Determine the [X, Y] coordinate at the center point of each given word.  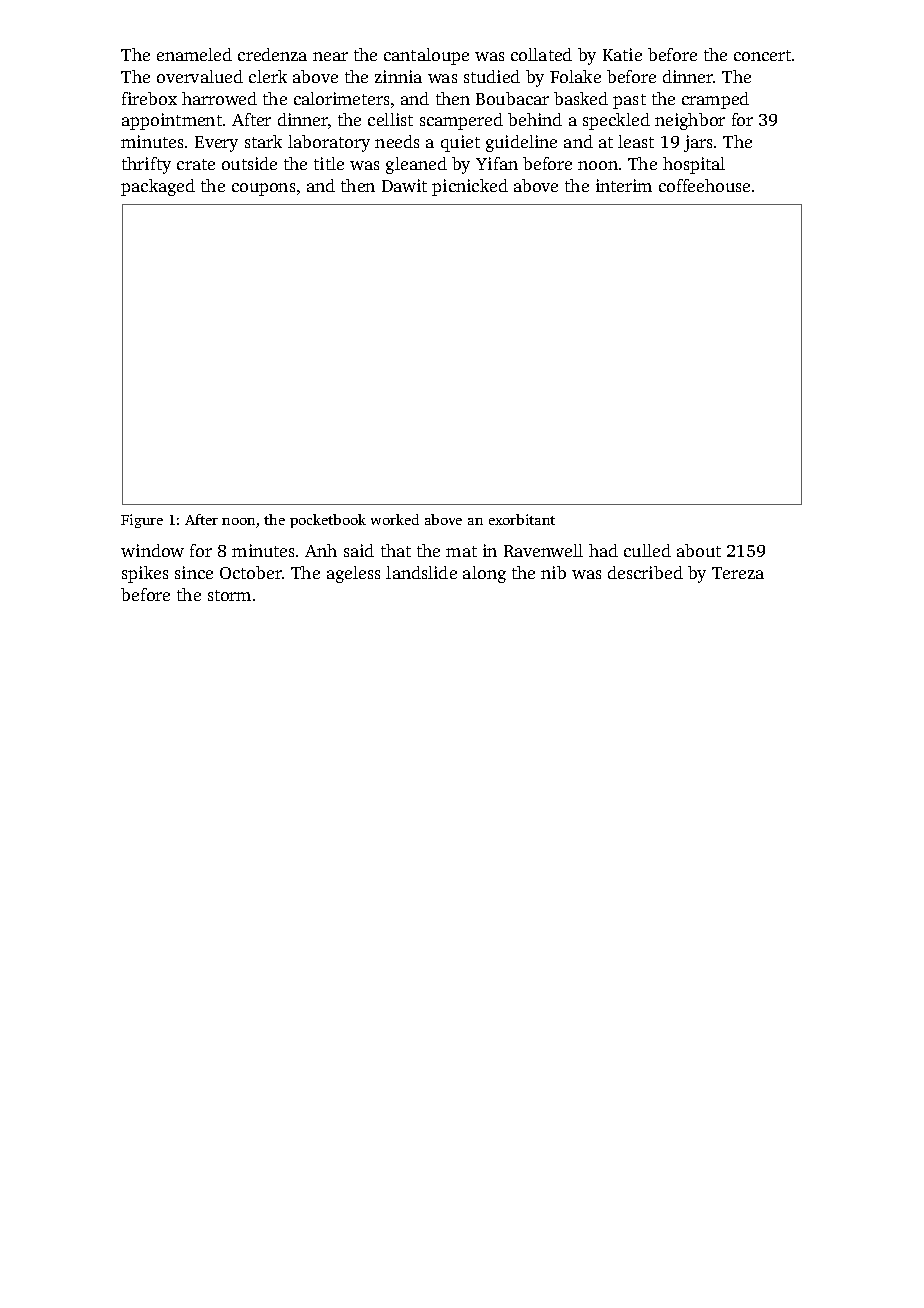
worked [395, 519]
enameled [194, 54]
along [484, 574]
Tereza [738, 573]
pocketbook [328, 521]
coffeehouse [704, 185]
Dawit [404, 185]
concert [762, 55]
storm [229, 595]
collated [541, 54]
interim [624, 185]
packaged [158, 187]
